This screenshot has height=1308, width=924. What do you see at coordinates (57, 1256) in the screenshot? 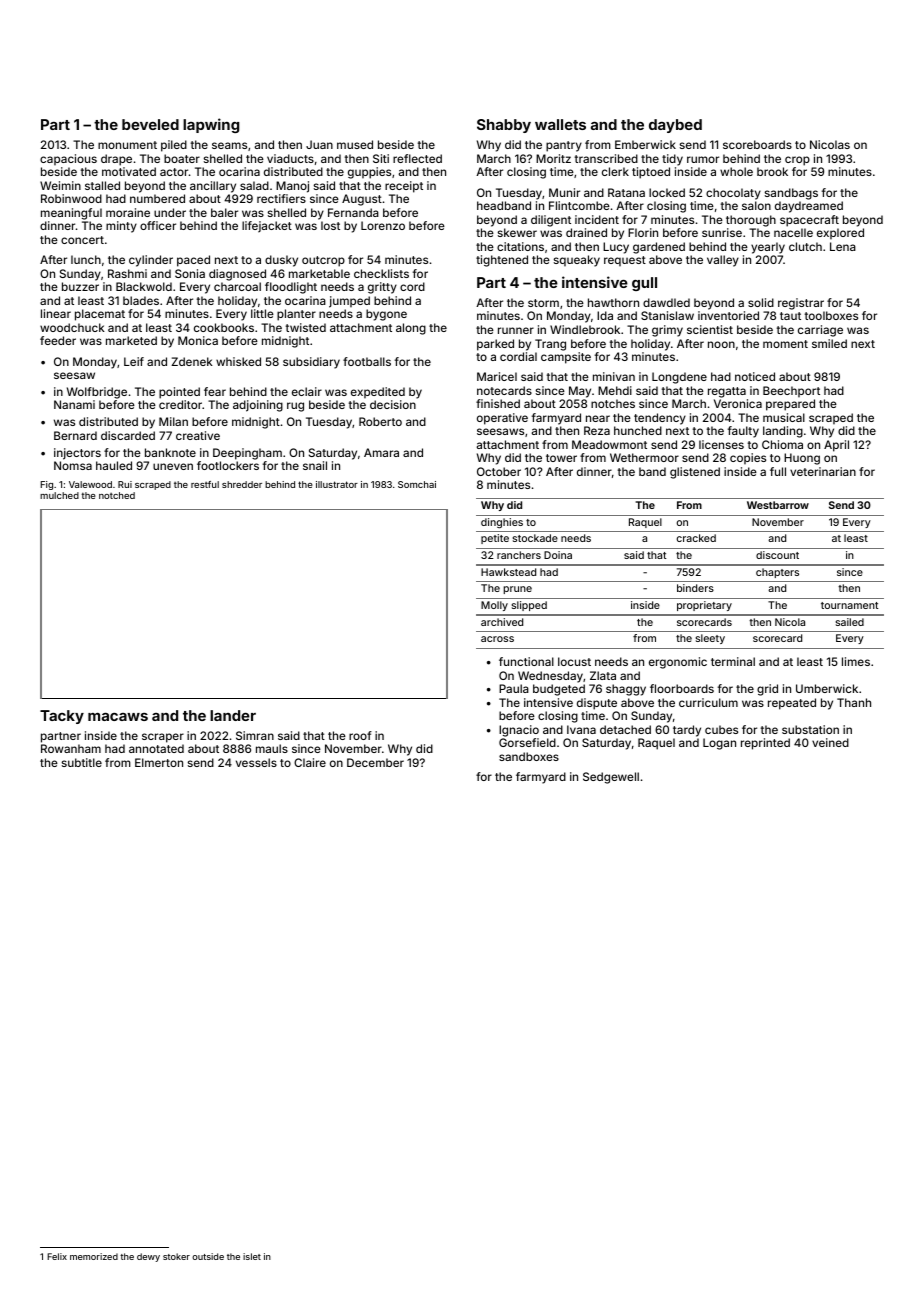
I see `Felix` at bounding box center [57, 1256].
